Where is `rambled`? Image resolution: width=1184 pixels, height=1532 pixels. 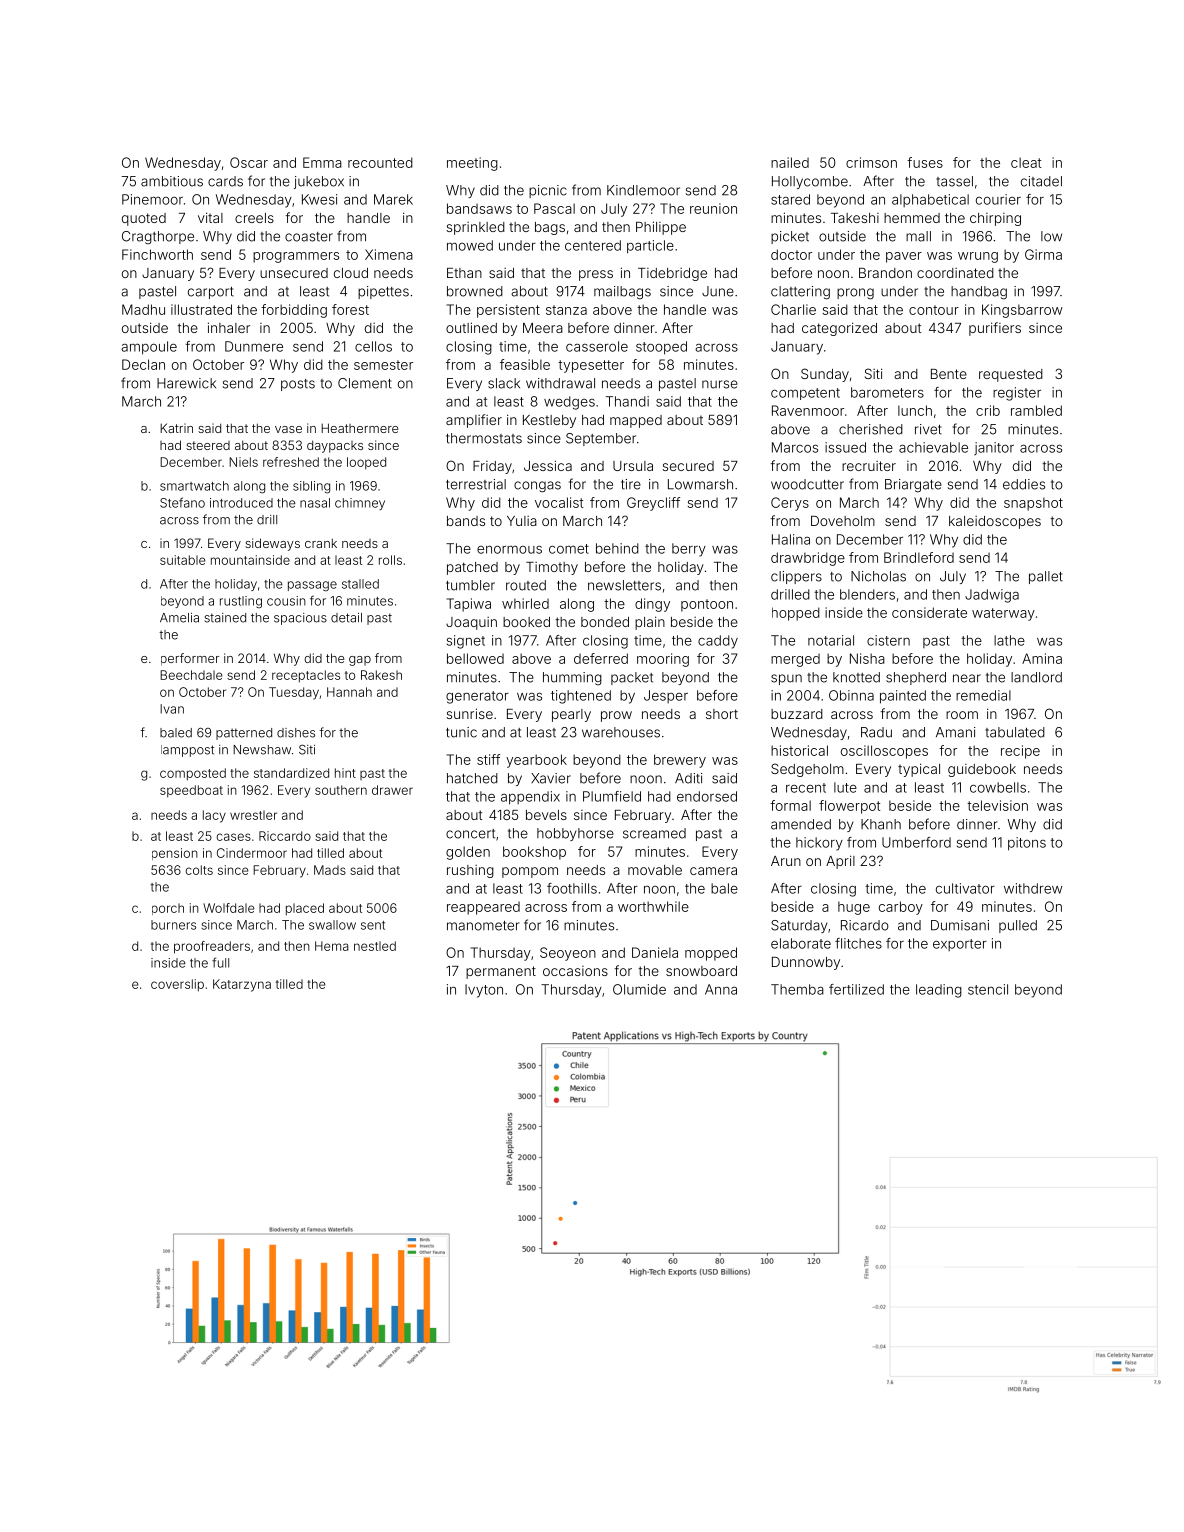
rambled is located at coordinates (1036, 410).
